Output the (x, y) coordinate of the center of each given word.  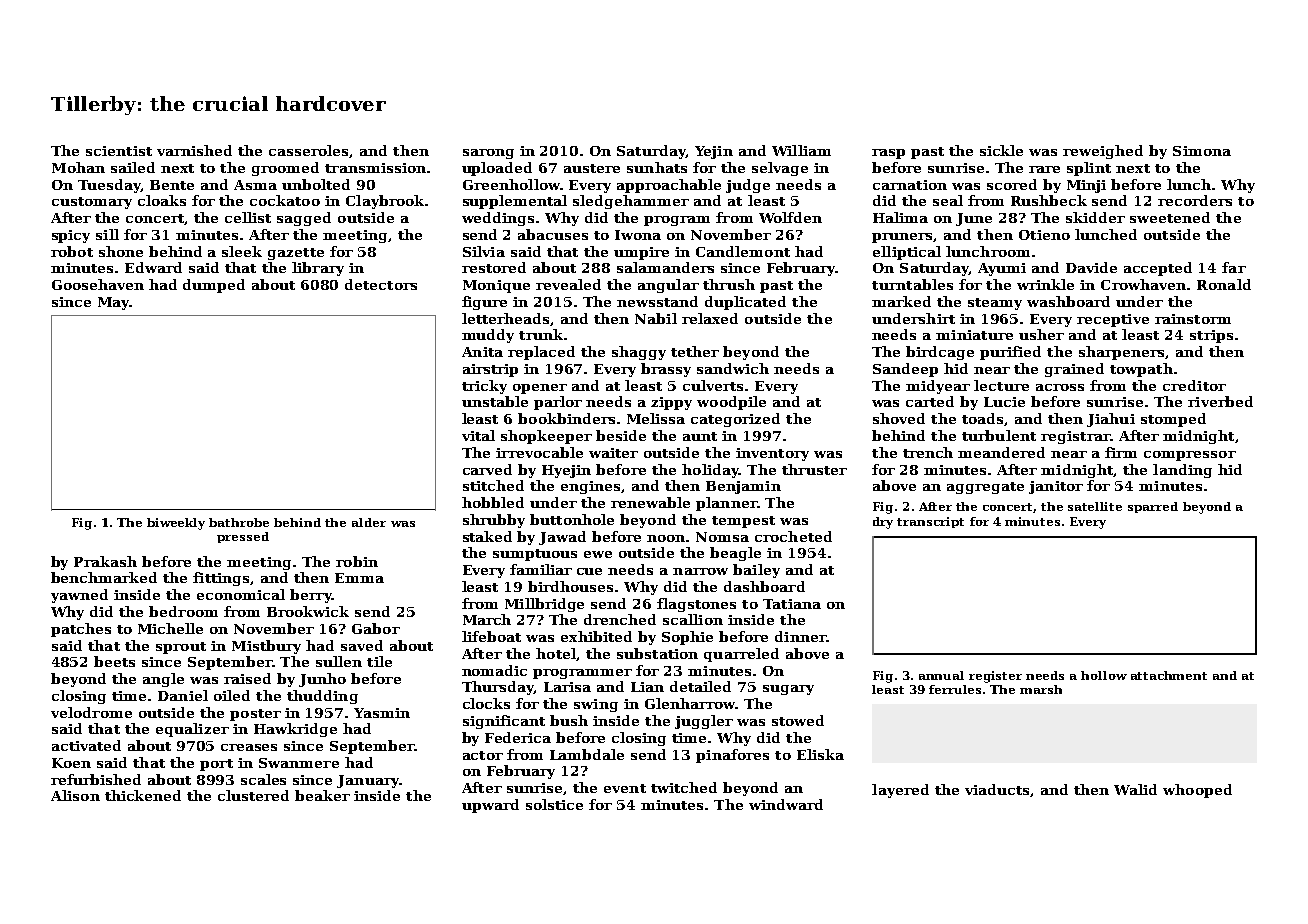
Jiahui (1111, 420)
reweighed (1103, 152)
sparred (1153, 507)
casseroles (309, 151)
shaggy (639, 353)
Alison (75, 795)
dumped (214, 286)
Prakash (105, 561)
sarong (488, 154)
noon (667, 538)
